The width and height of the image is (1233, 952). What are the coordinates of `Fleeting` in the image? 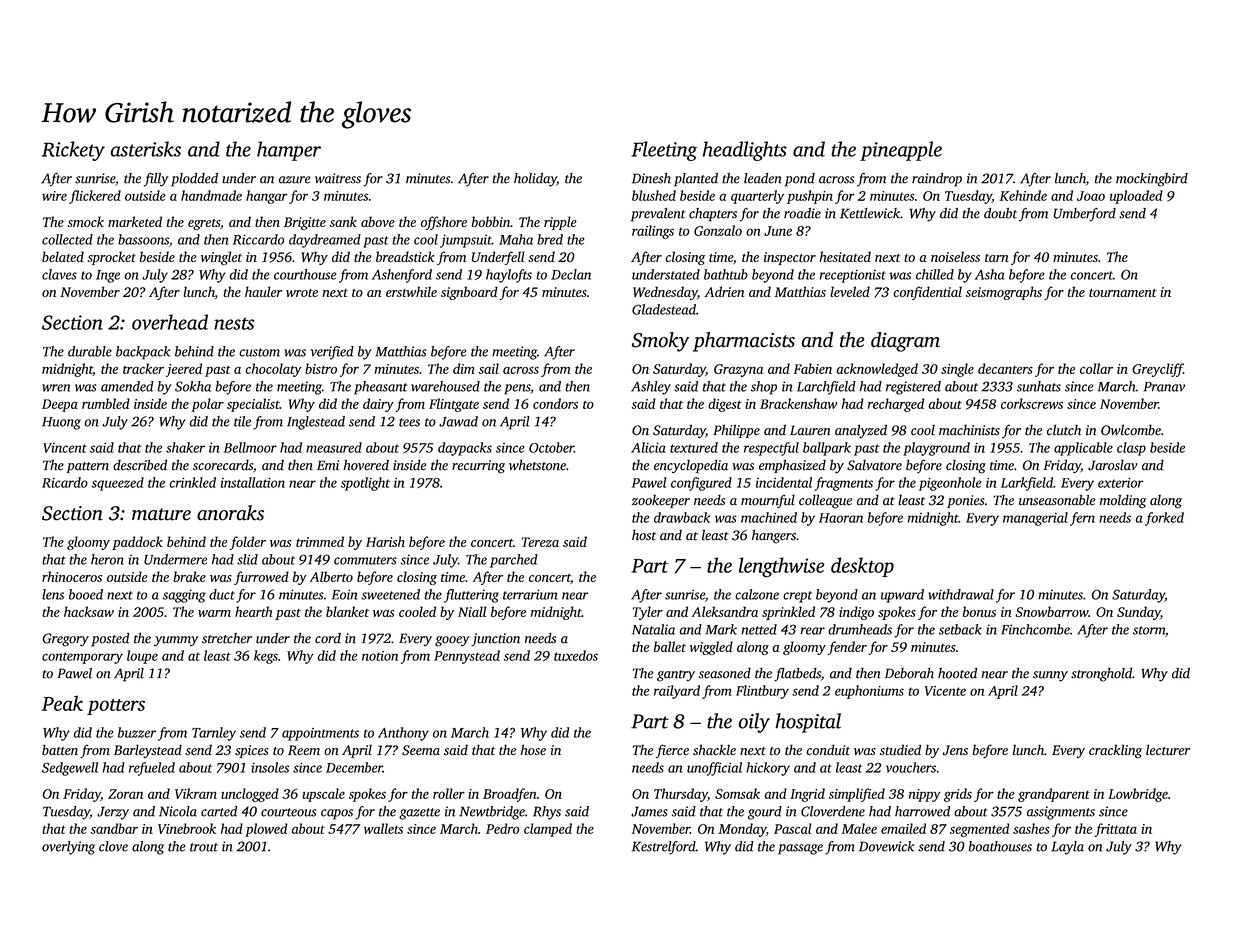 It's located at (664, 151).
